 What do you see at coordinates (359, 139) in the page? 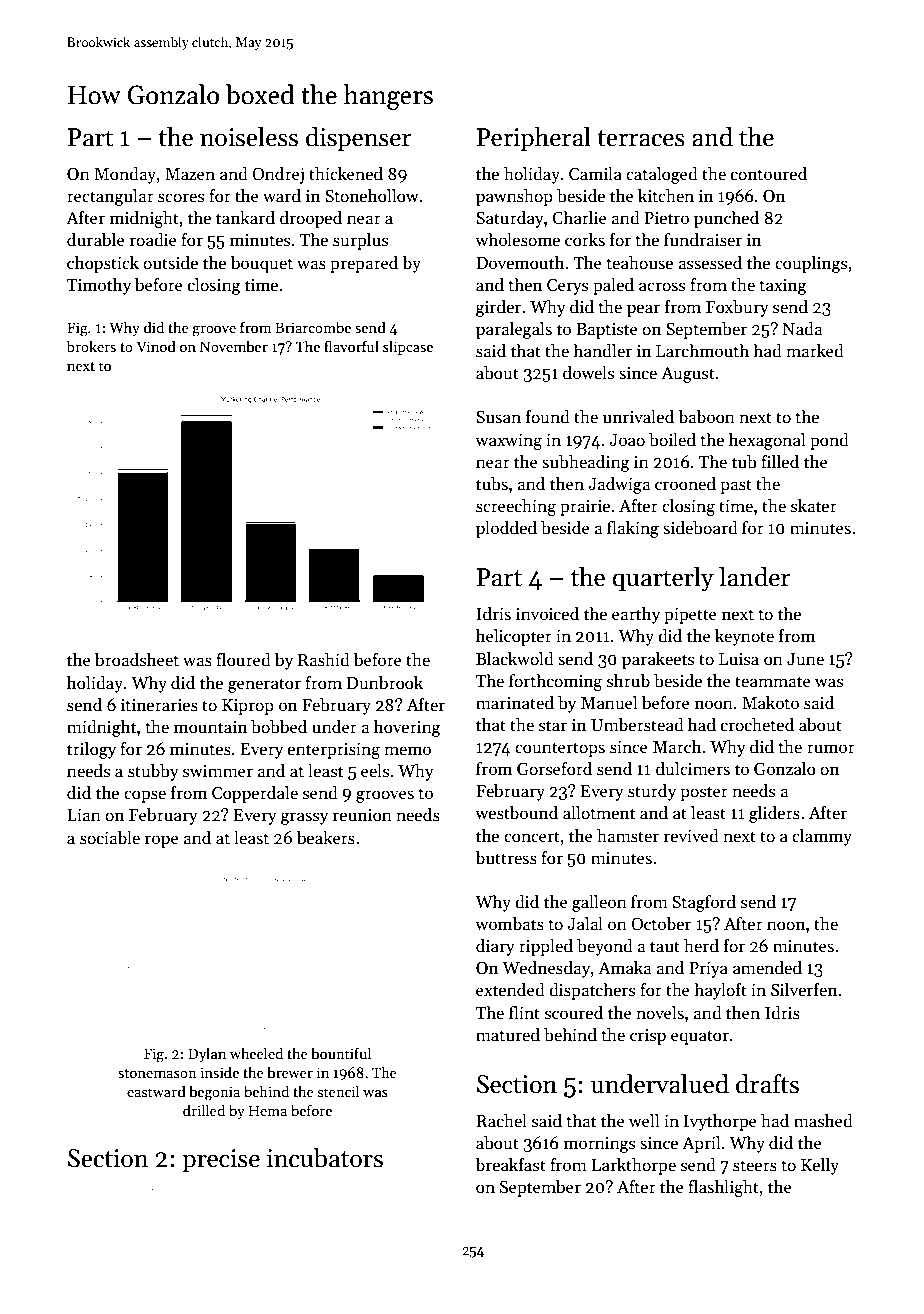
I see `dispenser` at bounding box center [359, 139].
